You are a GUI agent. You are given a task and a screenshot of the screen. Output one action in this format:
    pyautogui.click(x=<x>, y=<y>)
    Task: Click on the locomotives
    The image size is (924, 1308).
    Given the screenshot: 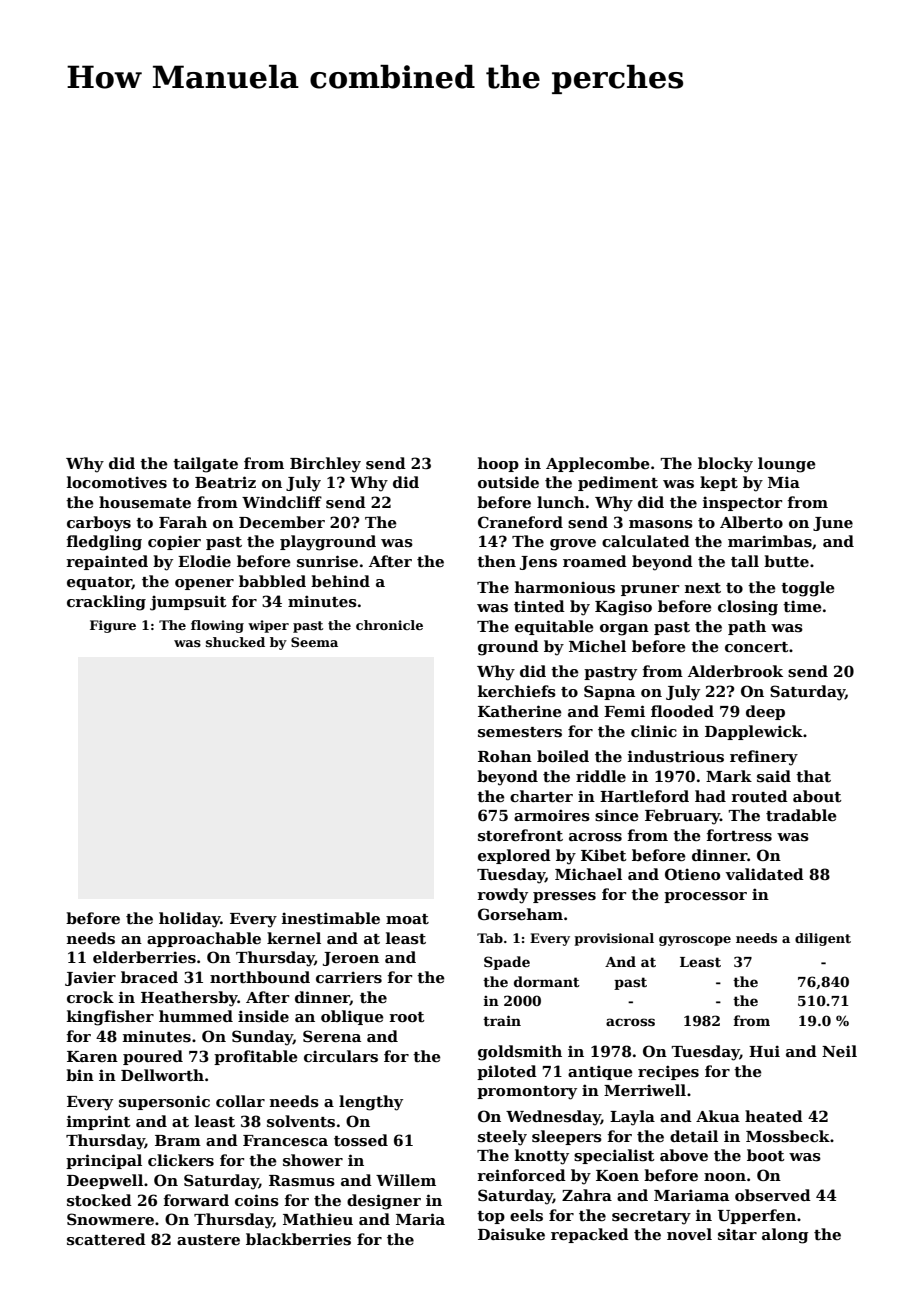 What is the action you would take?
    pyautogui.click(x=117, y=482)
